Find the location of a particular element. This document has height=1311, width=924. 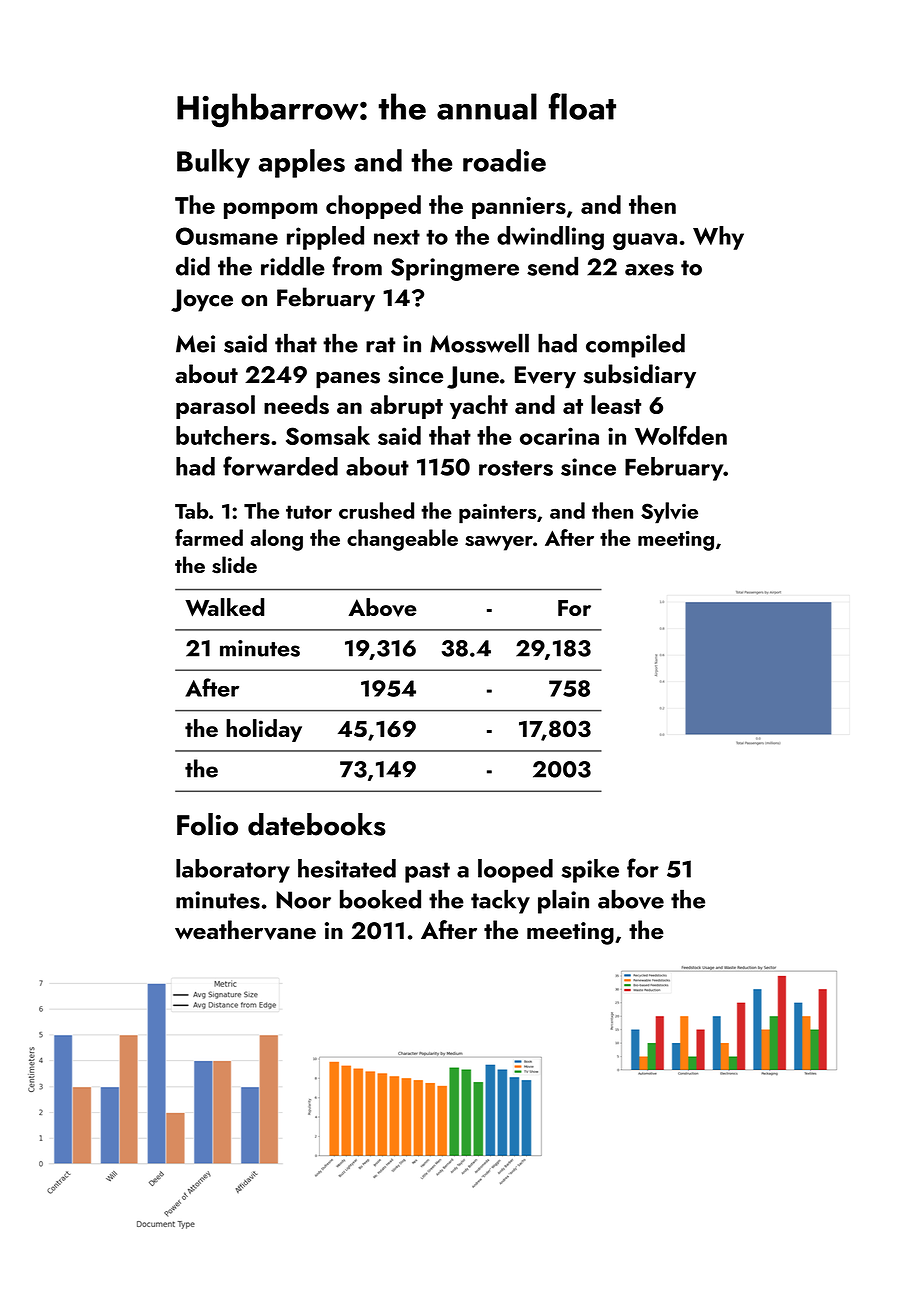

Springmere is located at coordinates (455, 269).
